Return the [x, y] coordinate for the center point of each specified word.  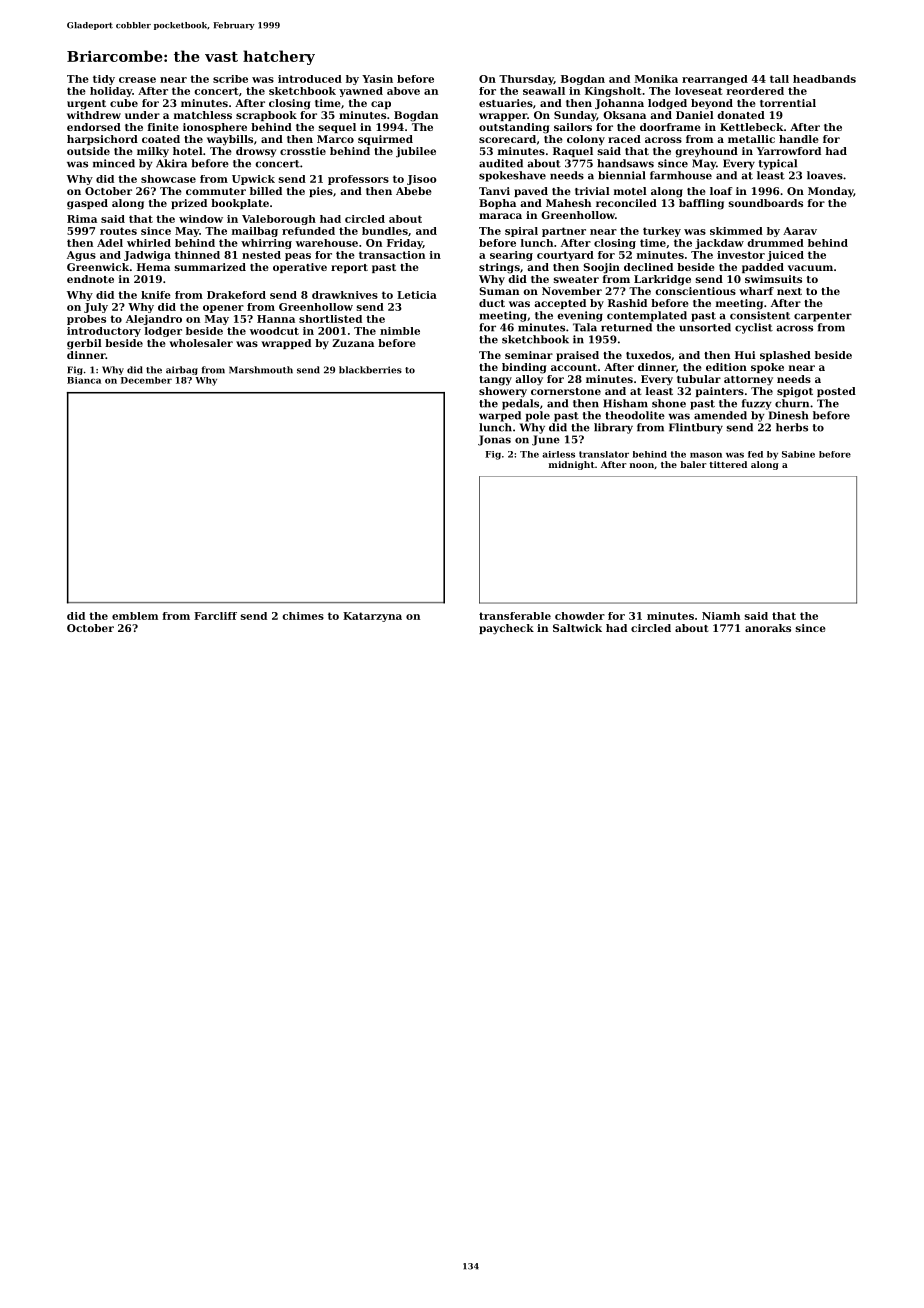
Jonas [494, 440]
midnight [572, 465]
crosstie [303, 151]
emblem [135, 616]
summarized [210, 267]
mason [706, 455]
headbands [824, 79]
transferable [515, 616]
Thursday [526, 80]
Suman [499, 291]
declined [648, 267]
